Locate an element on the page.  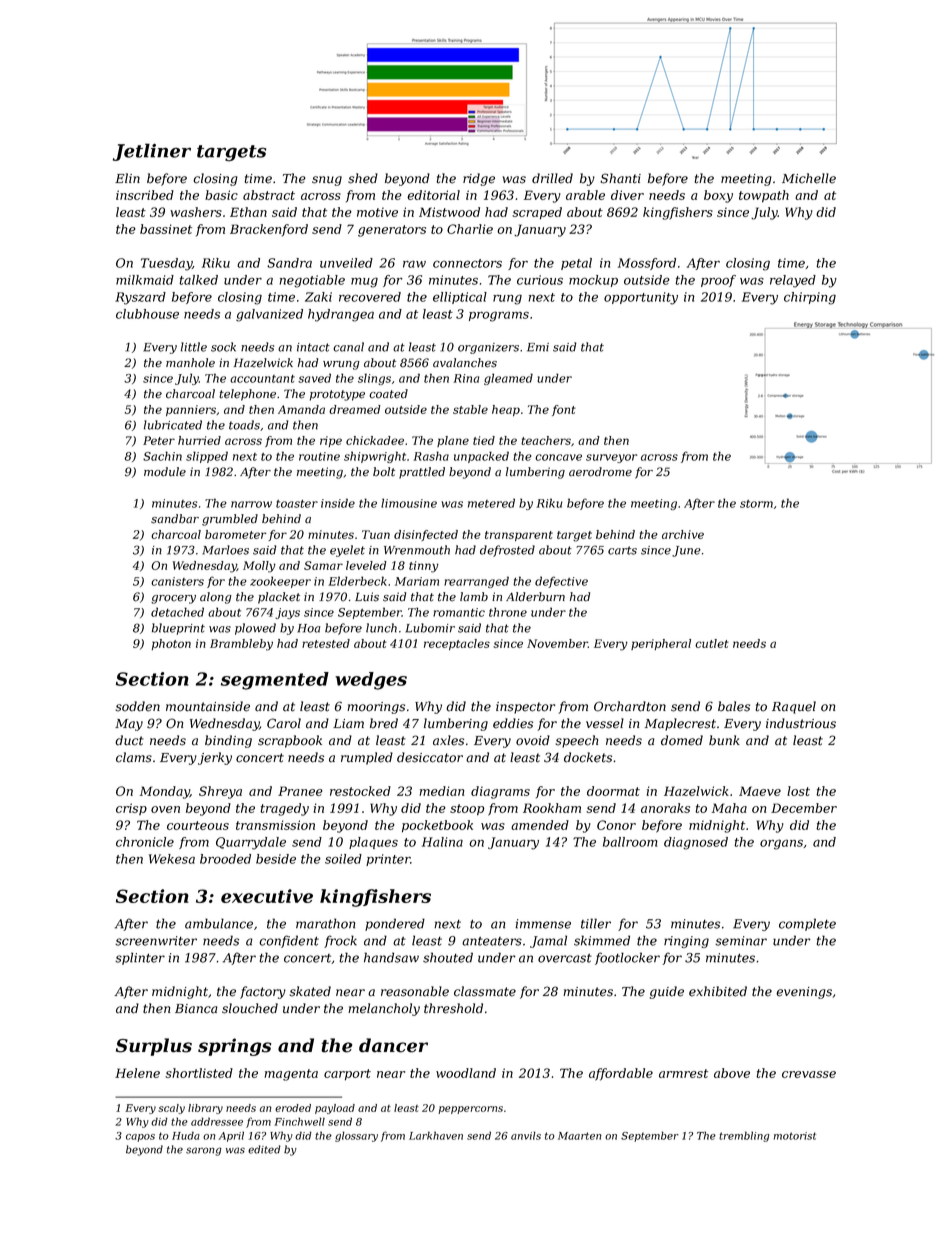
rumpled is located at coordinates (367, 758).
